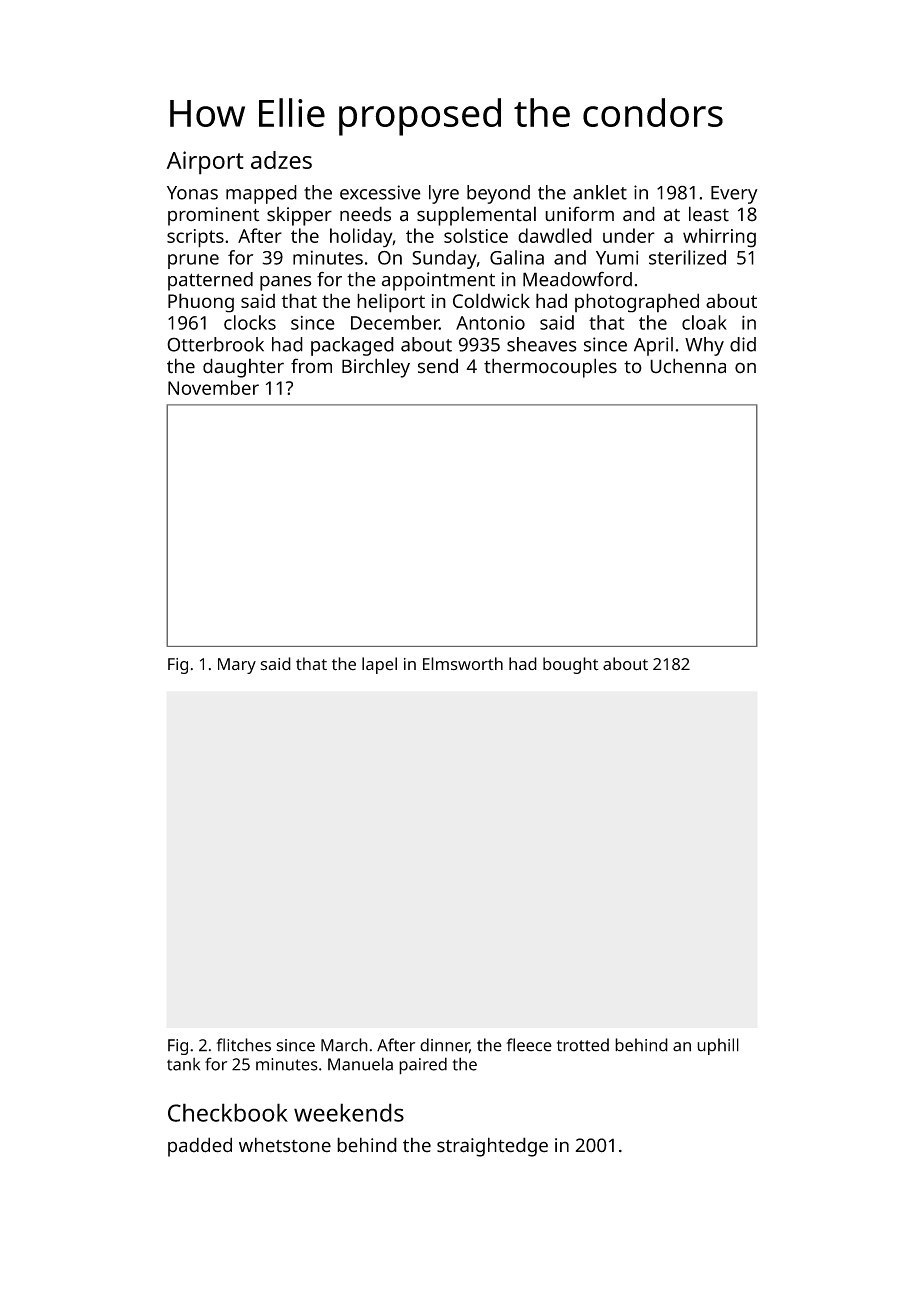 The image size is (924, 1311). Describe the element at coordinates (734, 195) in the document. I see `Every` at that location.
